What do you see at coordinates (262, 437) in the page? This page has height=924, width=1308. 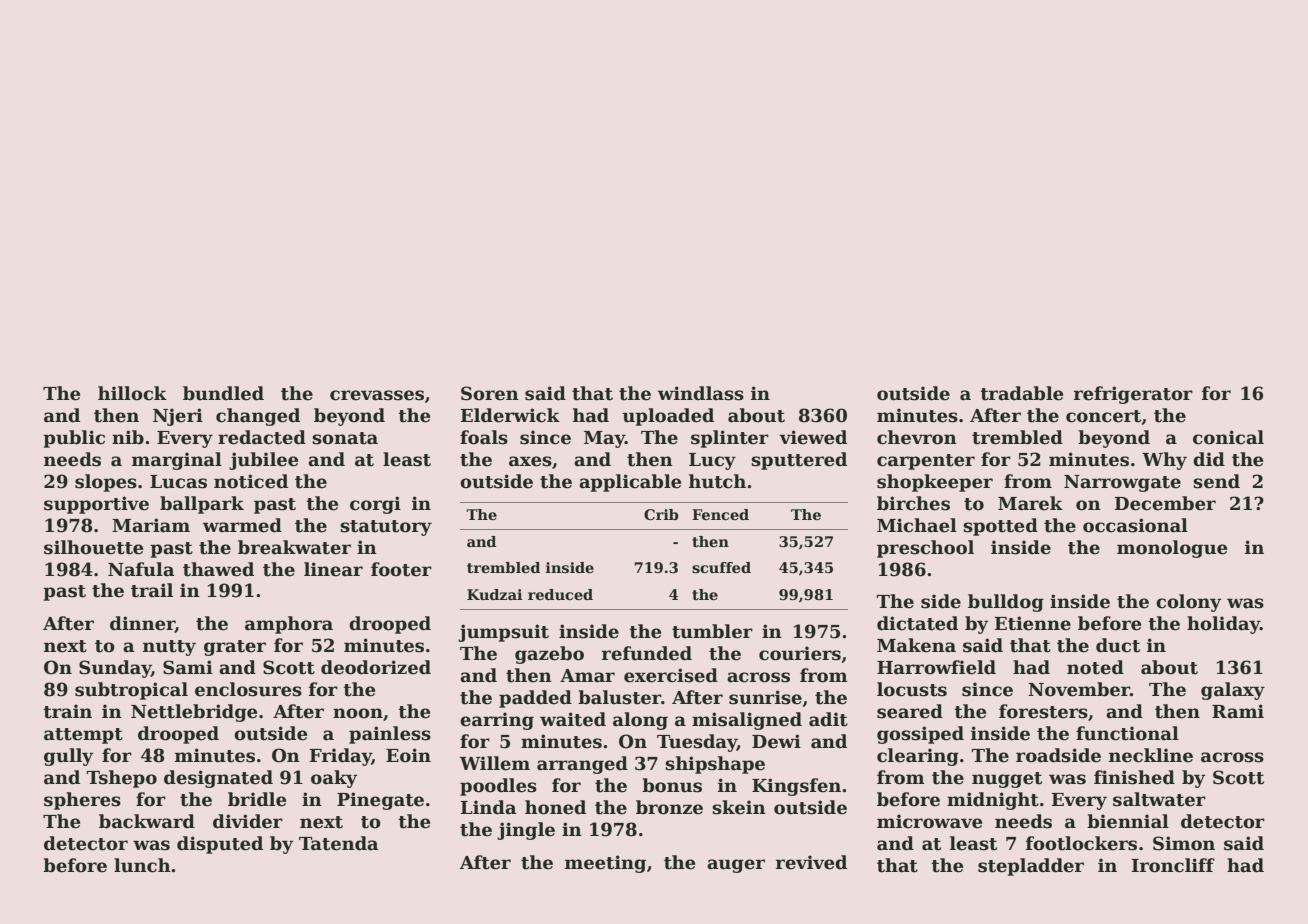 I see `redacted` at bounding box center [262, 437].
